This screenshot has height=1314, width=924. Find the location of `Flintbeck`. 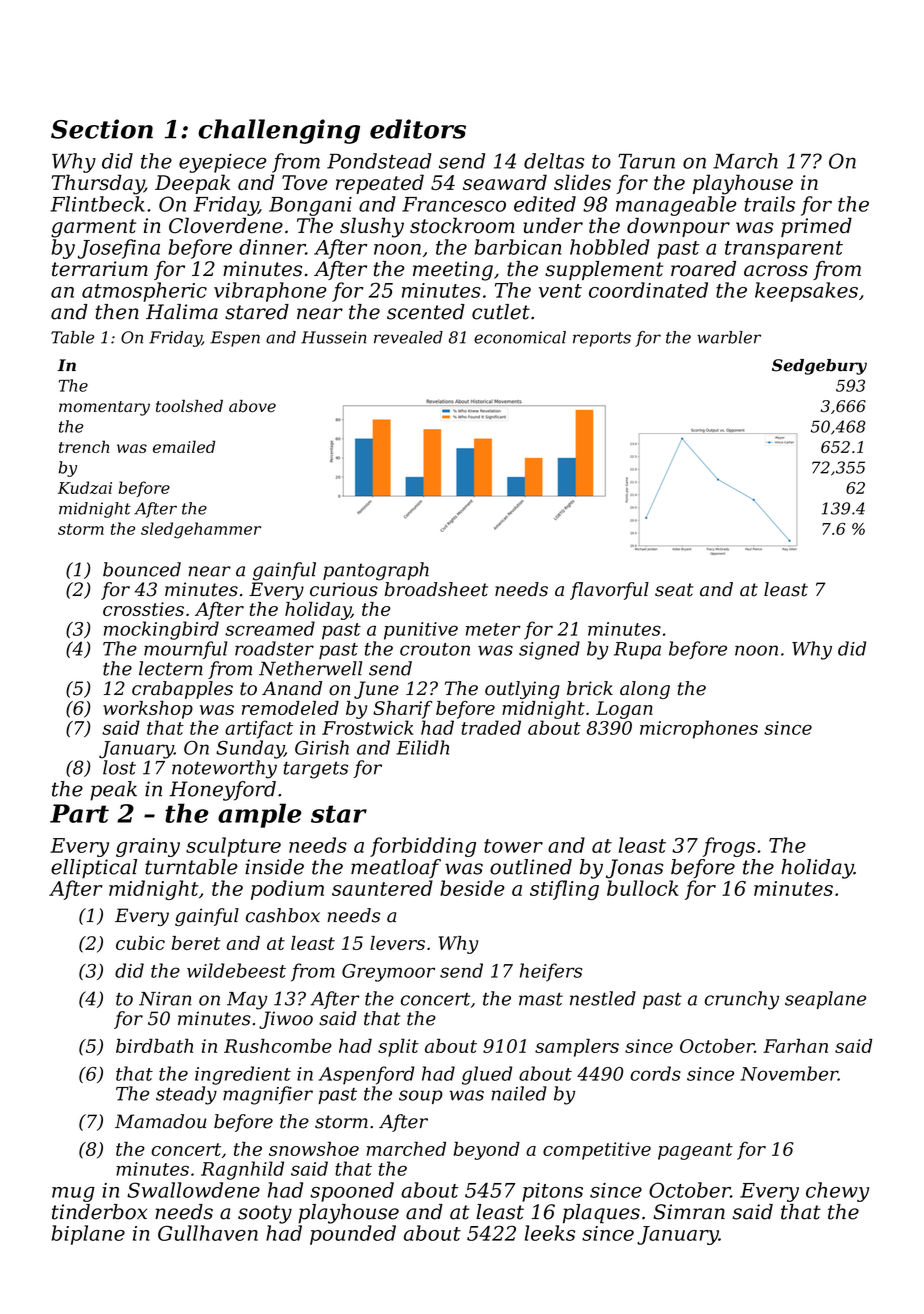

Flintbeck is located at coordinates (97, 204).
